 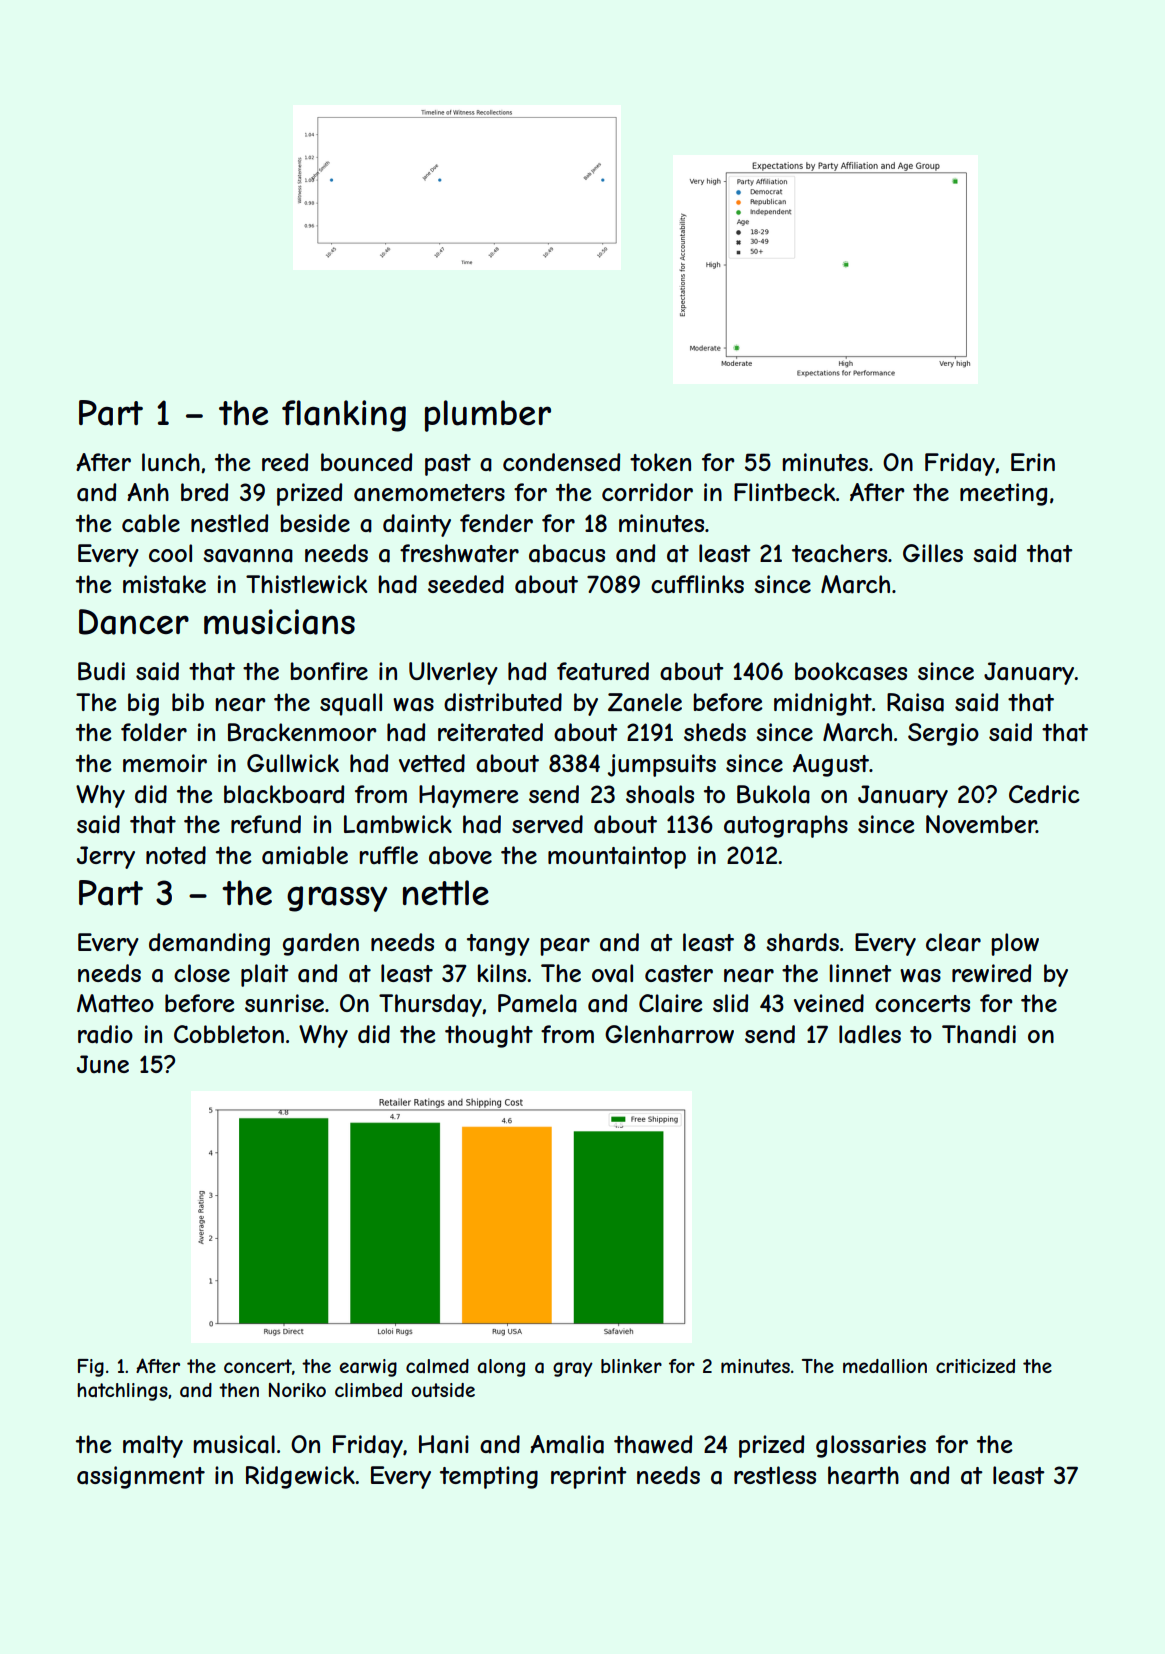 What do you see at coordinates (141, 1477) in the screenshot?
I see `assignment` at bounding box center [141, 1477].
